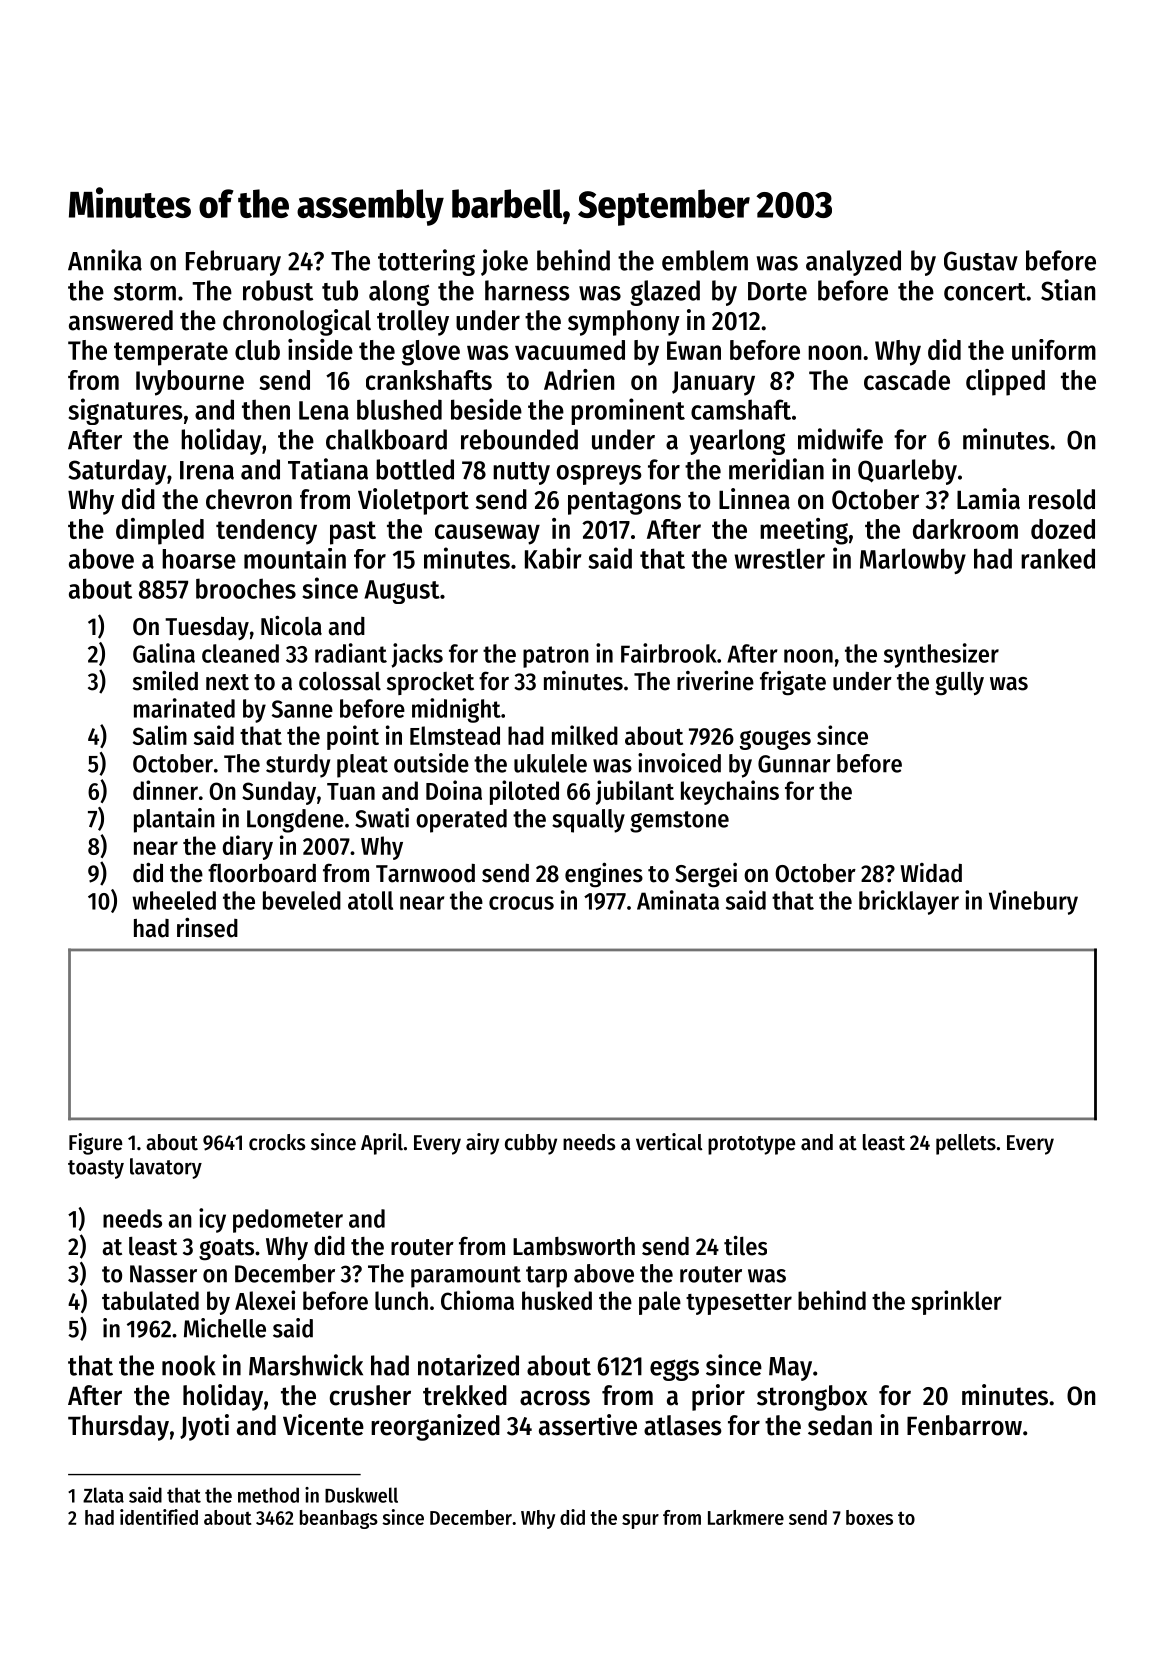 This screenshot has width=1165, height=1654. I want to click on notarized, so click(468, 1365).
